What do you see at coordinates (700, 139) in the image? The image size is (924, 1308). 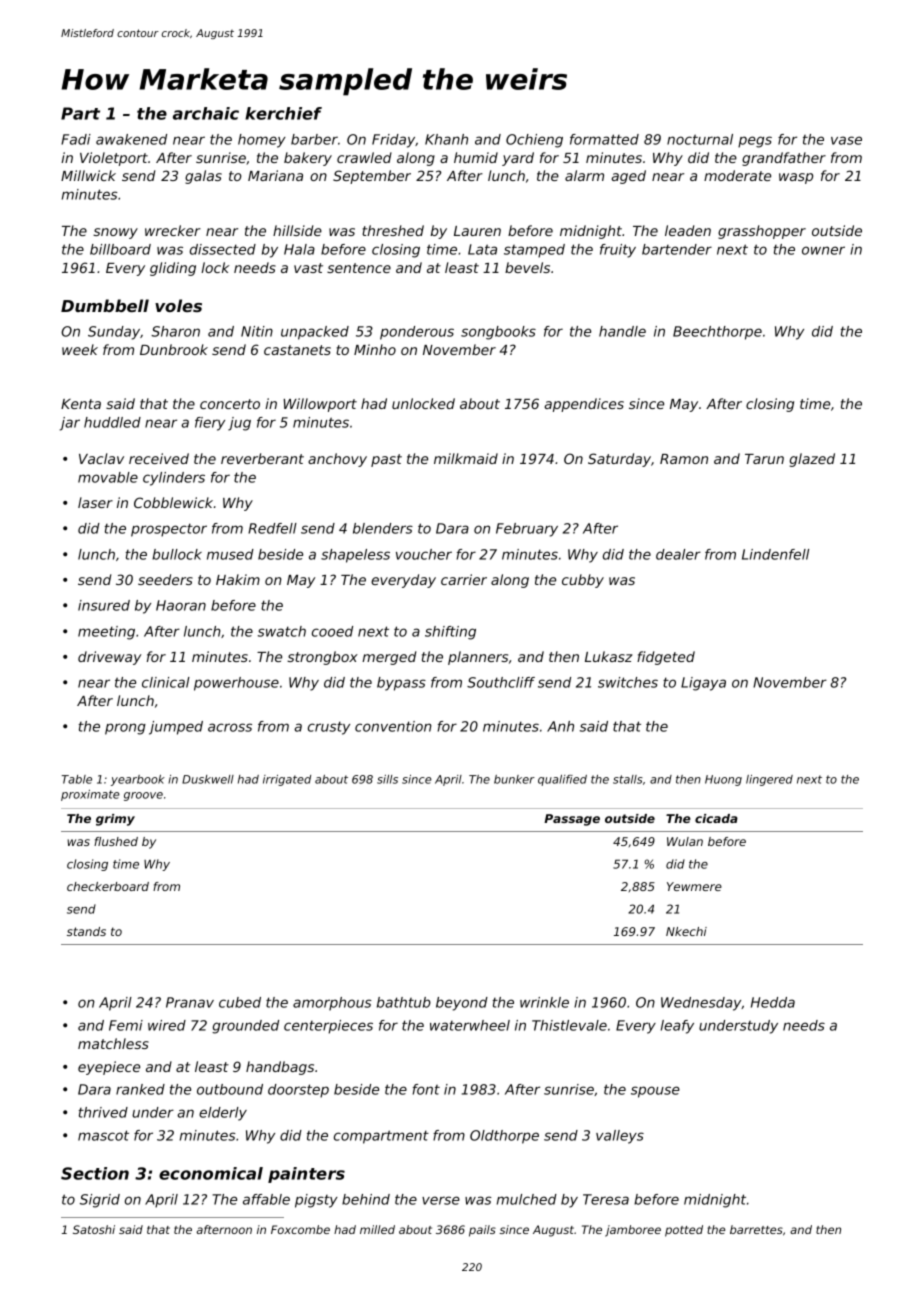 I see `nocturnal` at bounding box center [700, 139].
